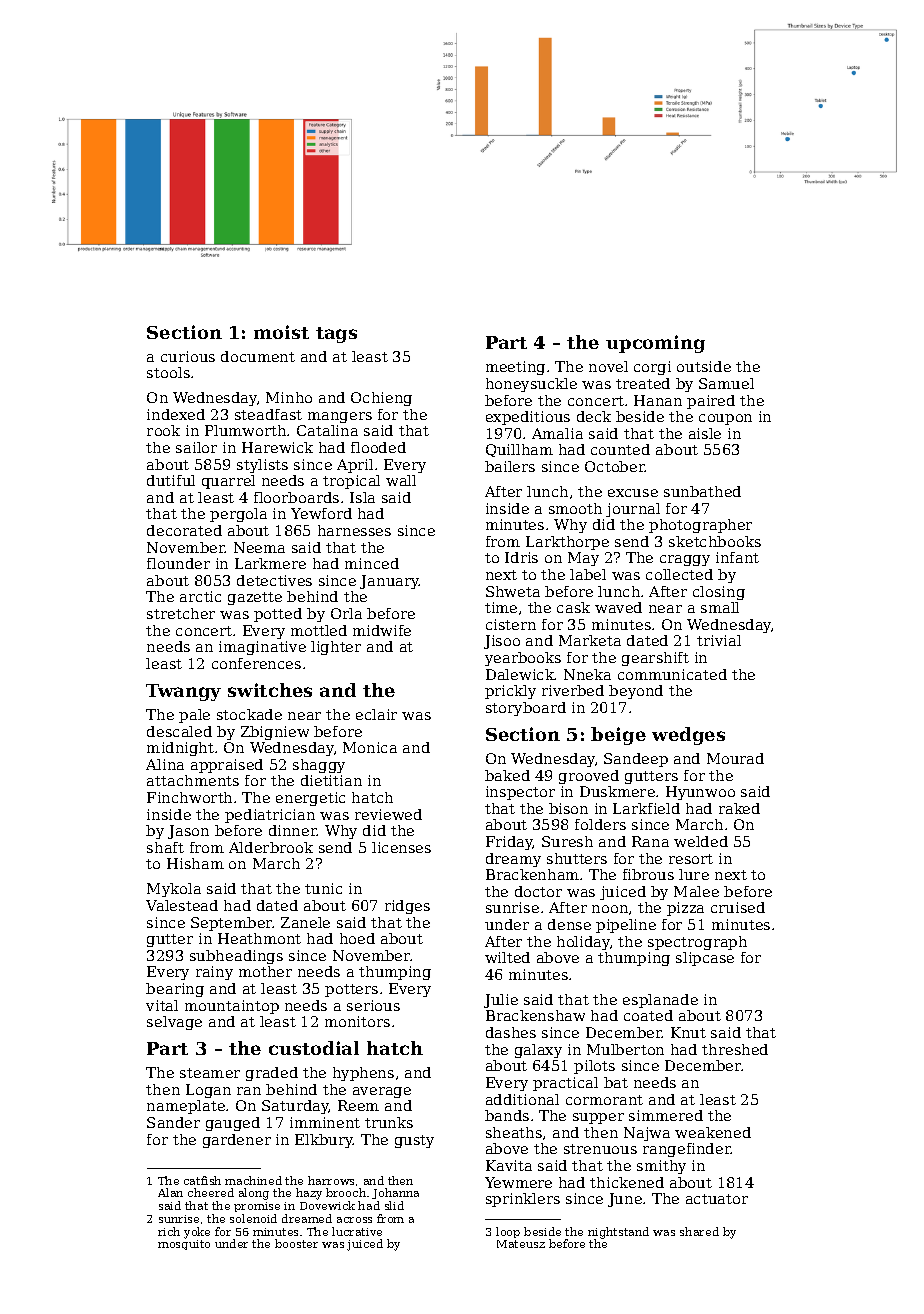 The image size is (924, 1314). I want to click on Malee, so click(696, 891).
